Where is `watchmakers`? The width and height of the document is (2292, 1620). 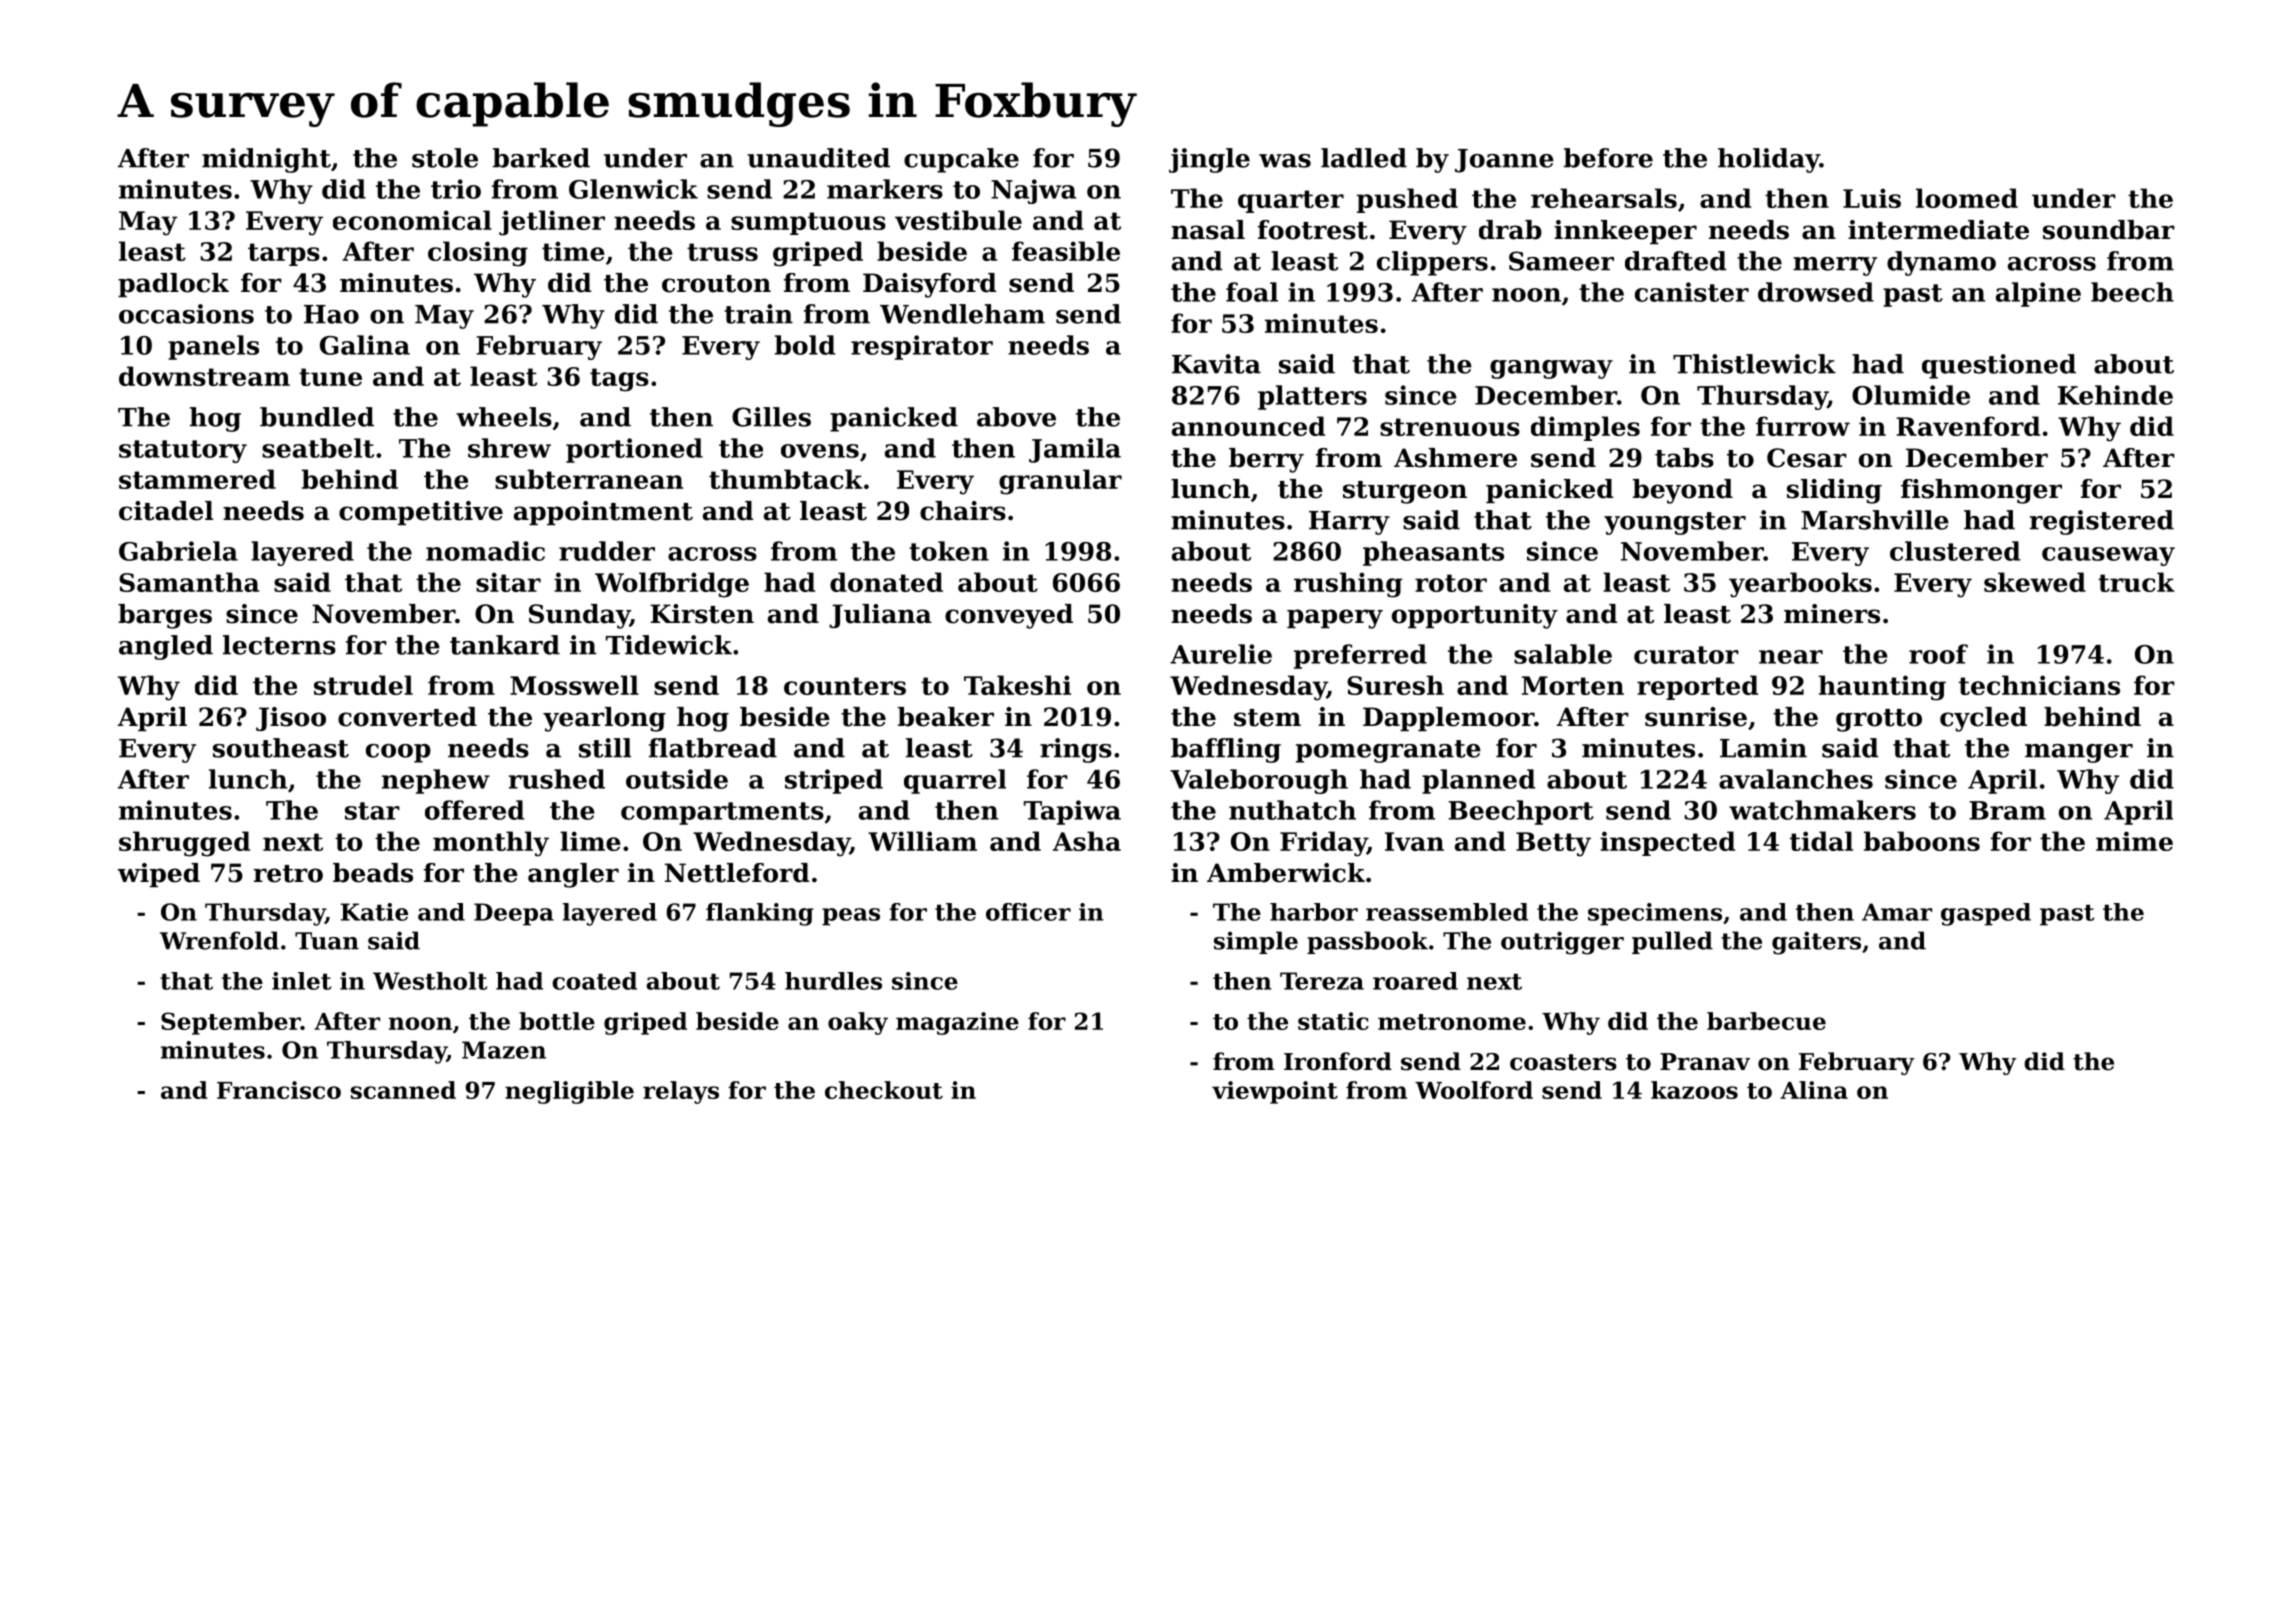 watchmakers is located at coordinates (1822, 810).
